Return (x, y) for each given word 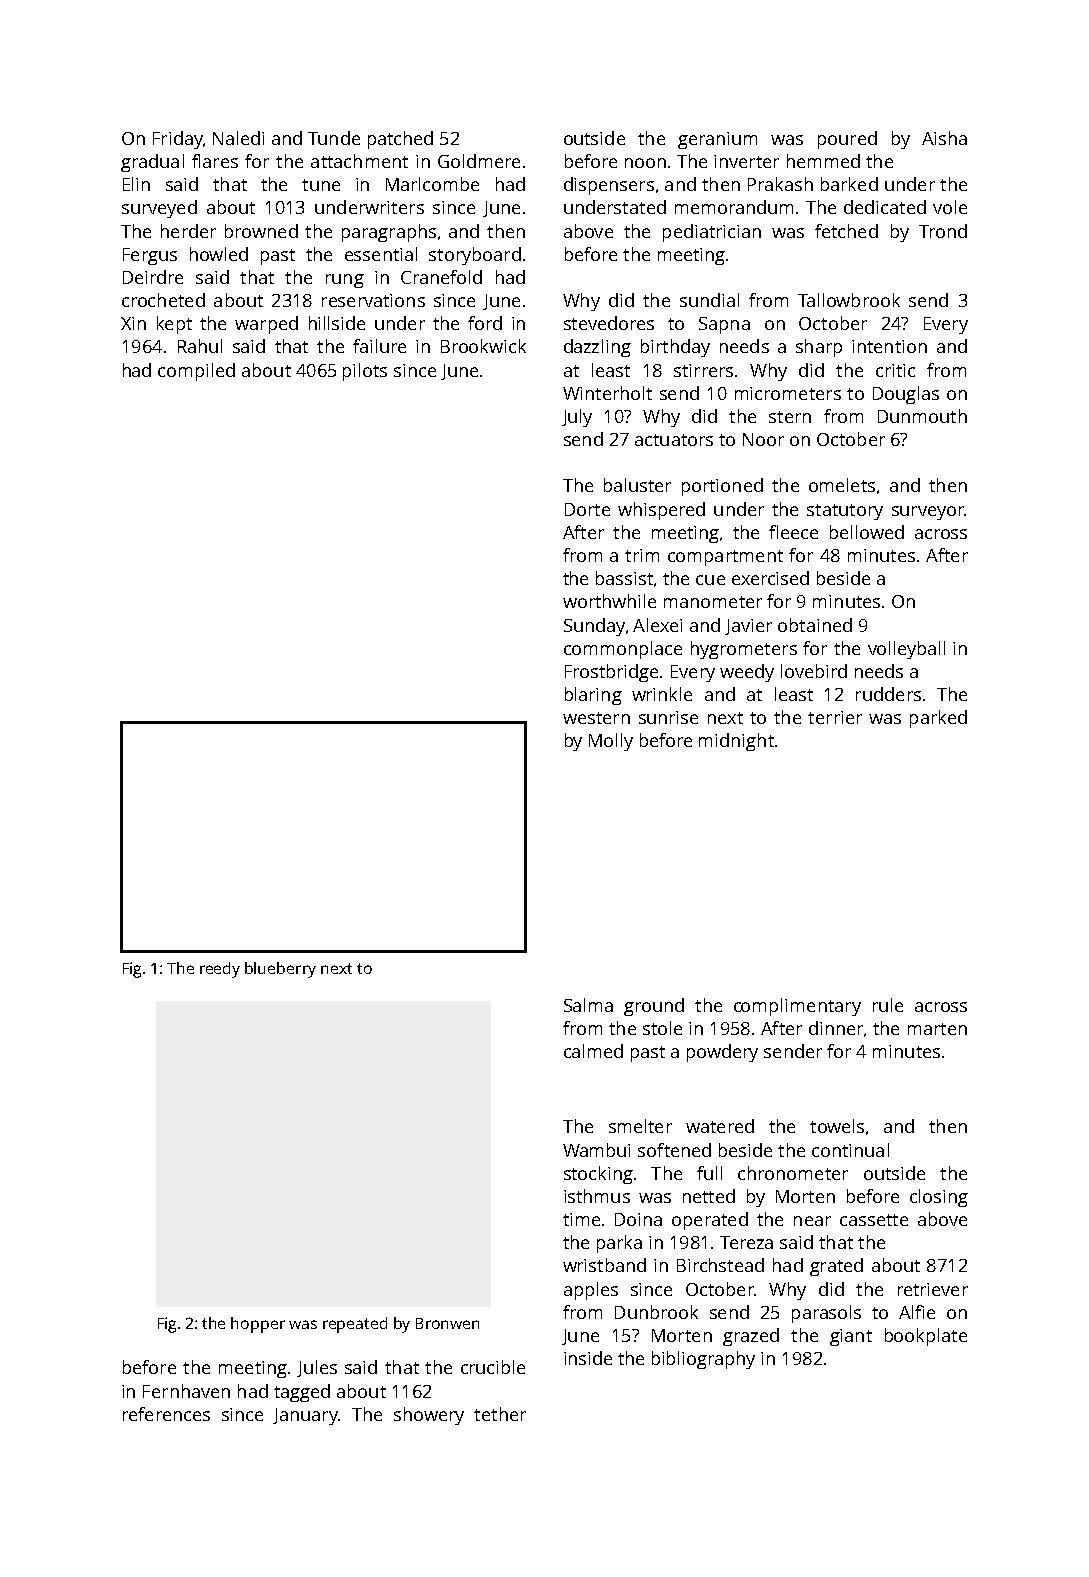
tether (500, 1414)
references (166, 1414)
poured (847, 140)
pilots (365, 372)
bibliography (703, 1360)
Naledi (238, 138)
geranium (717, 140)
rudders (888, 694)
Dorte (587, 509)
